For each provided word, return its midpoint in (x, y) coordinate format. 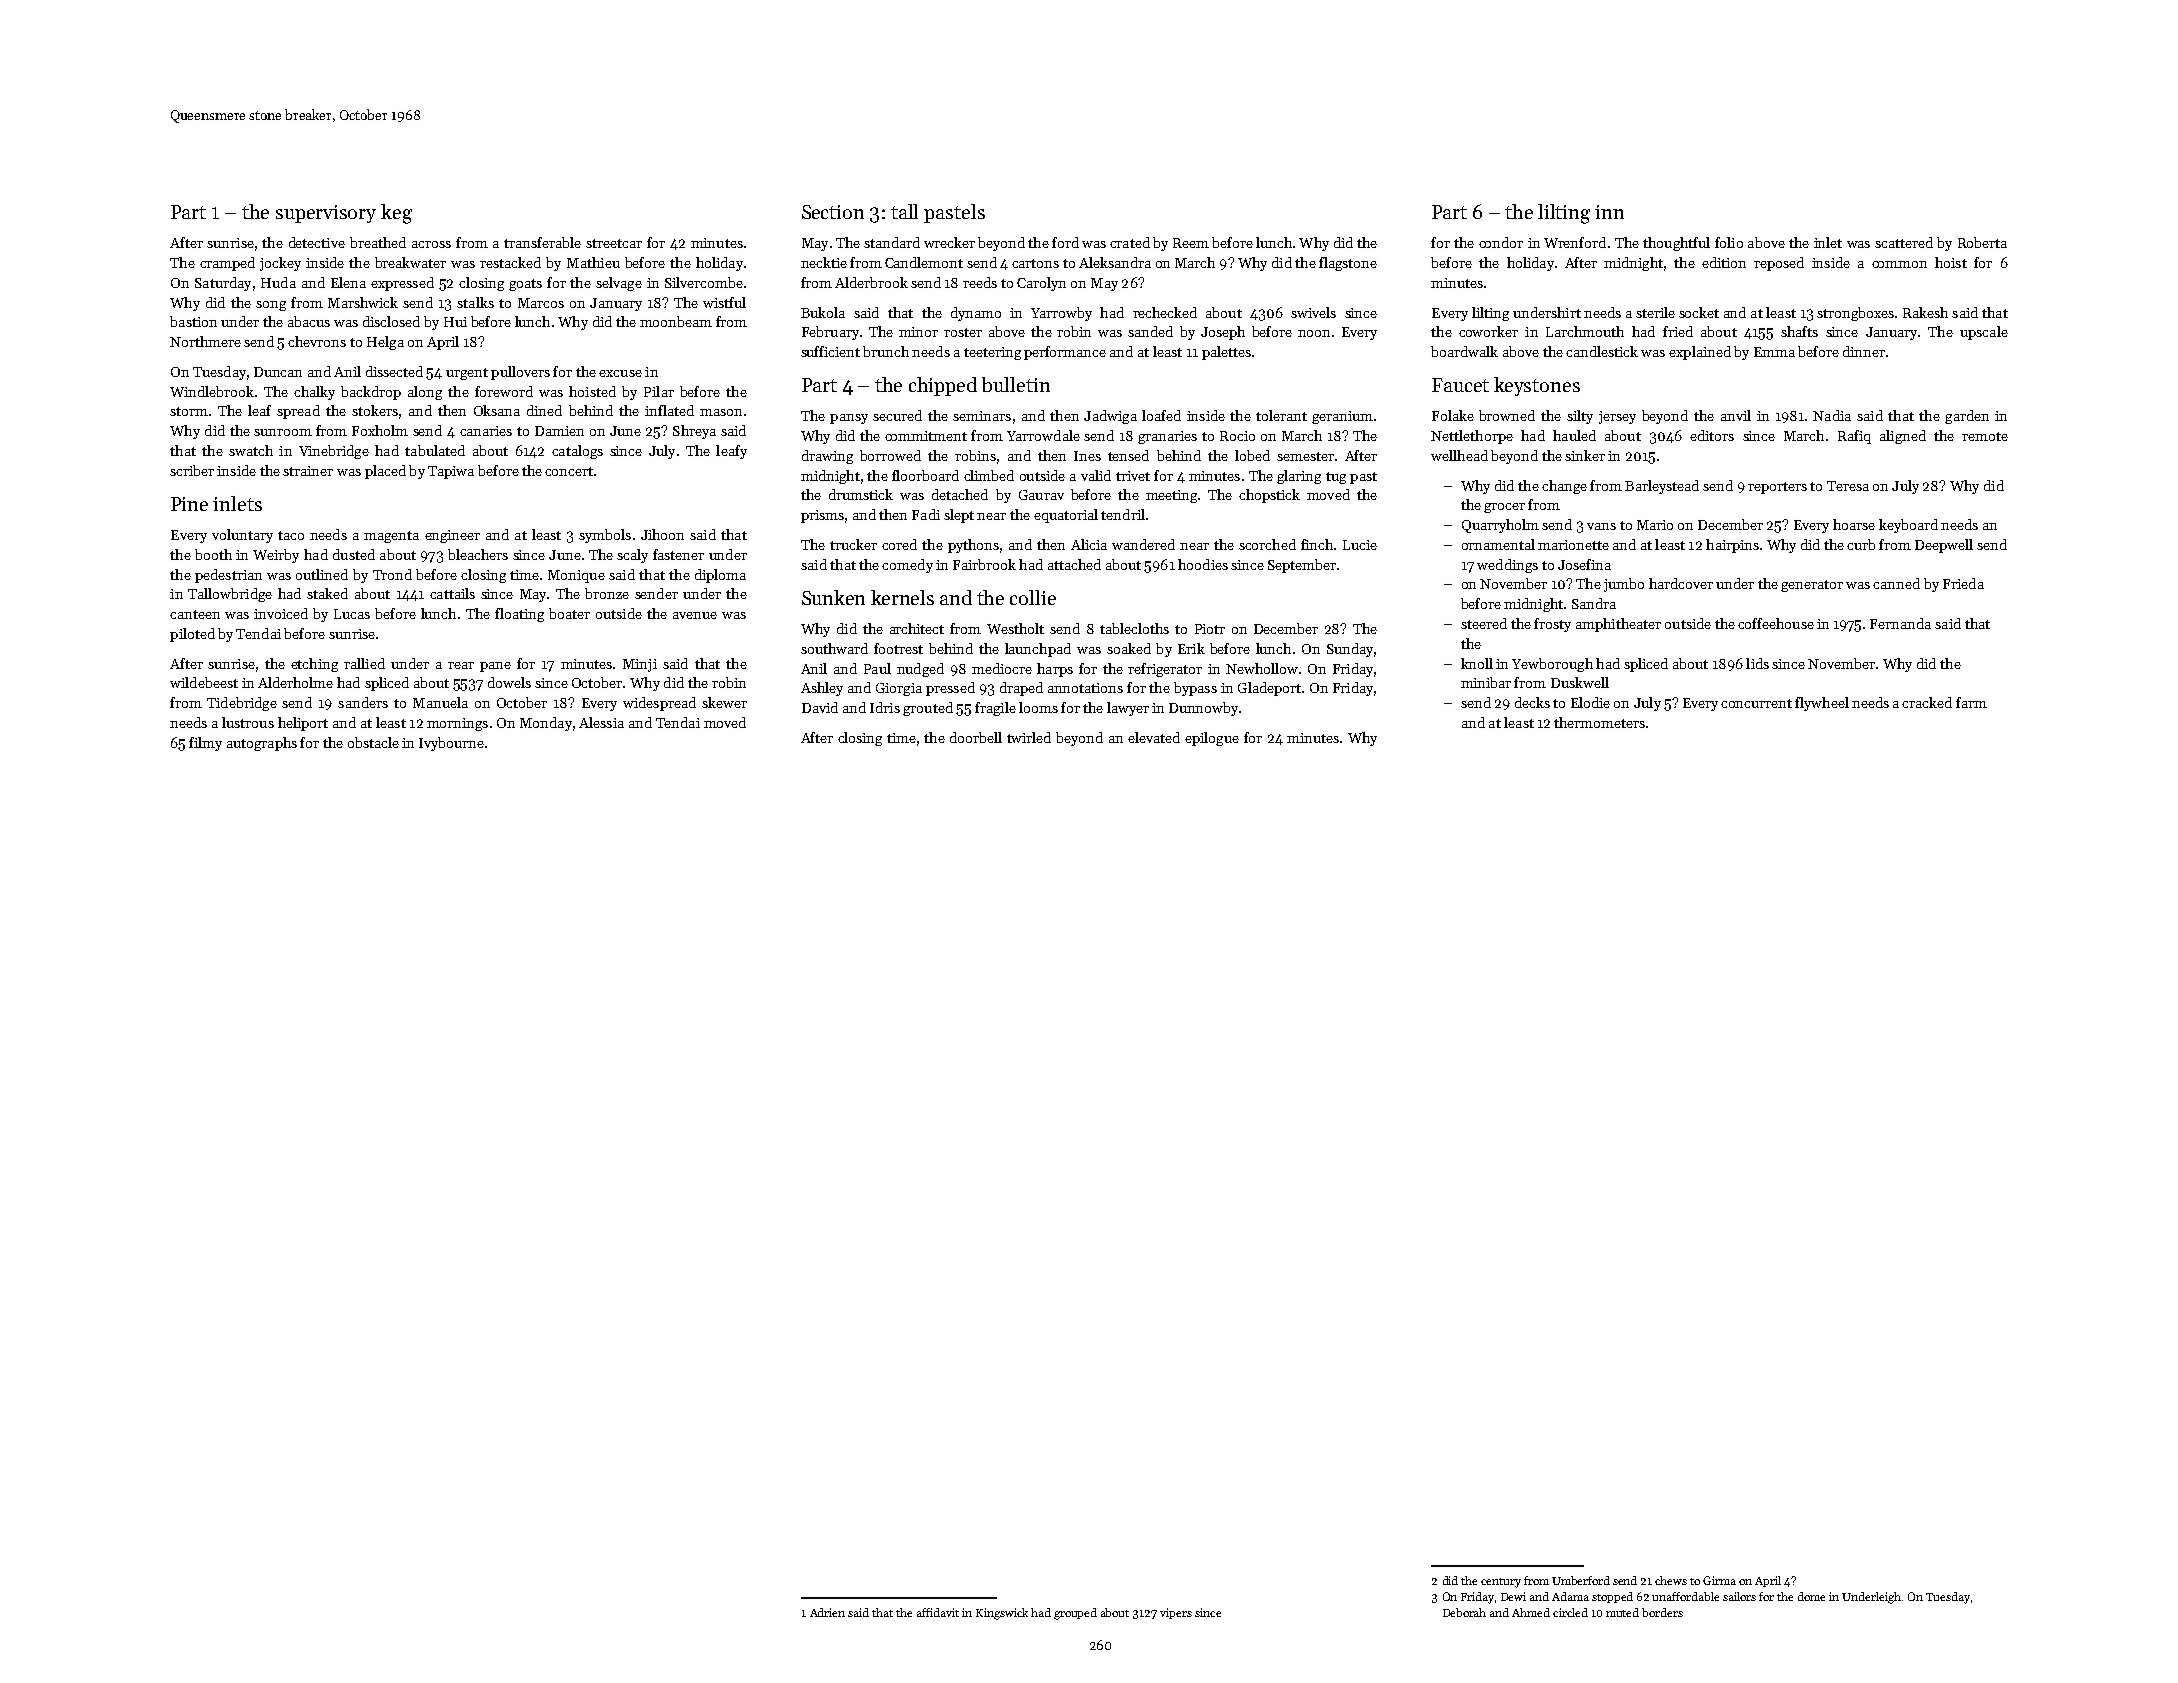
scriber (192, 470)
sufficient (830, 351)
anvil (1736, 415)
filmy (205, 744)
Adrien (827, 1612)
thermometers (1599, 722)
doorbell (976, 737)
